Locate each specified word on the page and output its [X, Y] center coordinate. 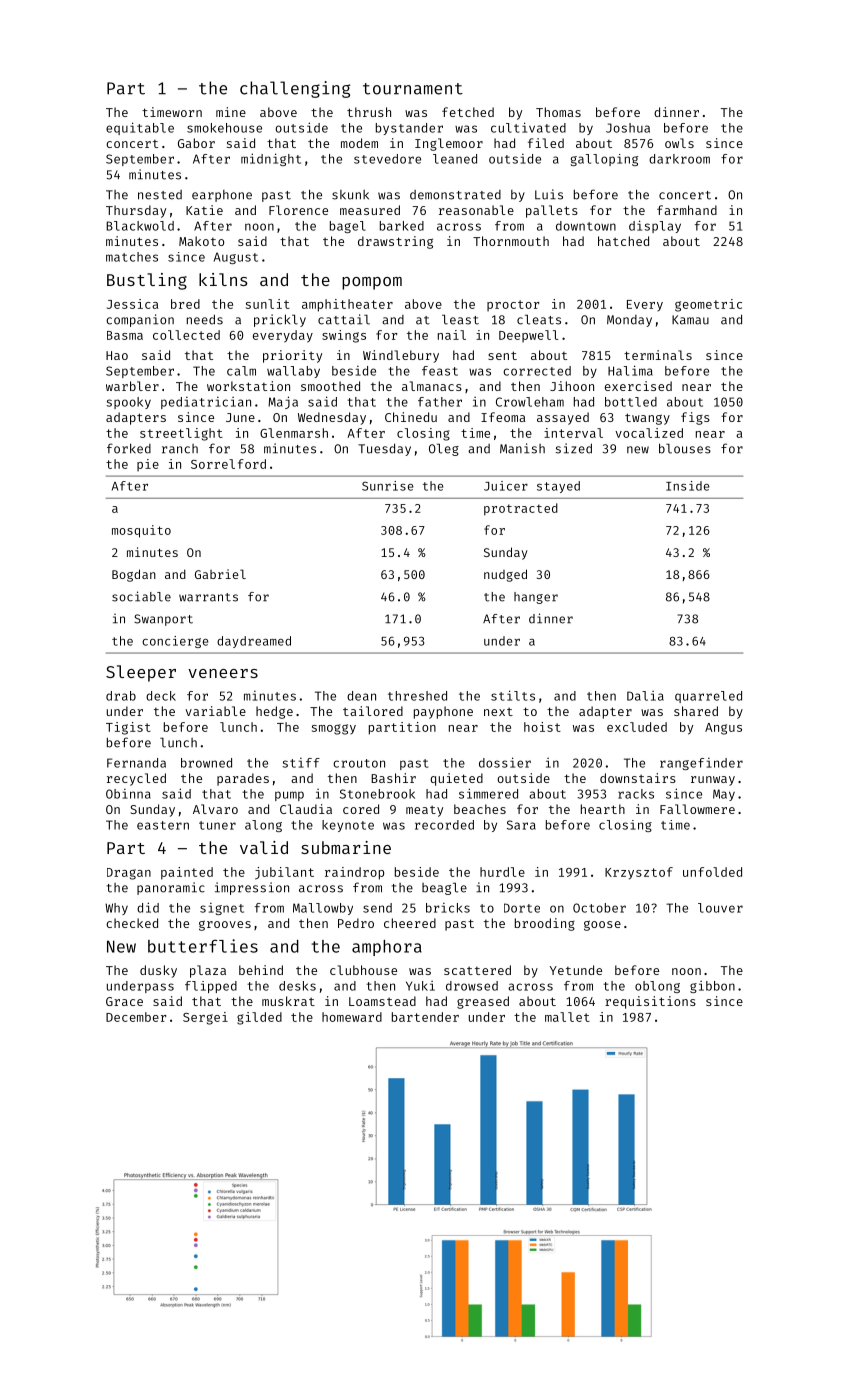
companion [140, 320]
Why [116, 909]
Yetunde [576, 970]
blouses [685, 448]
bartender [425, 1017]
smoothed [330, 386]
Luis [549, 194]
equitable [140, 128]
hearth [603, 809]
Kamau [690, 320]
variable [215, 711]
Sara [521, 825]
